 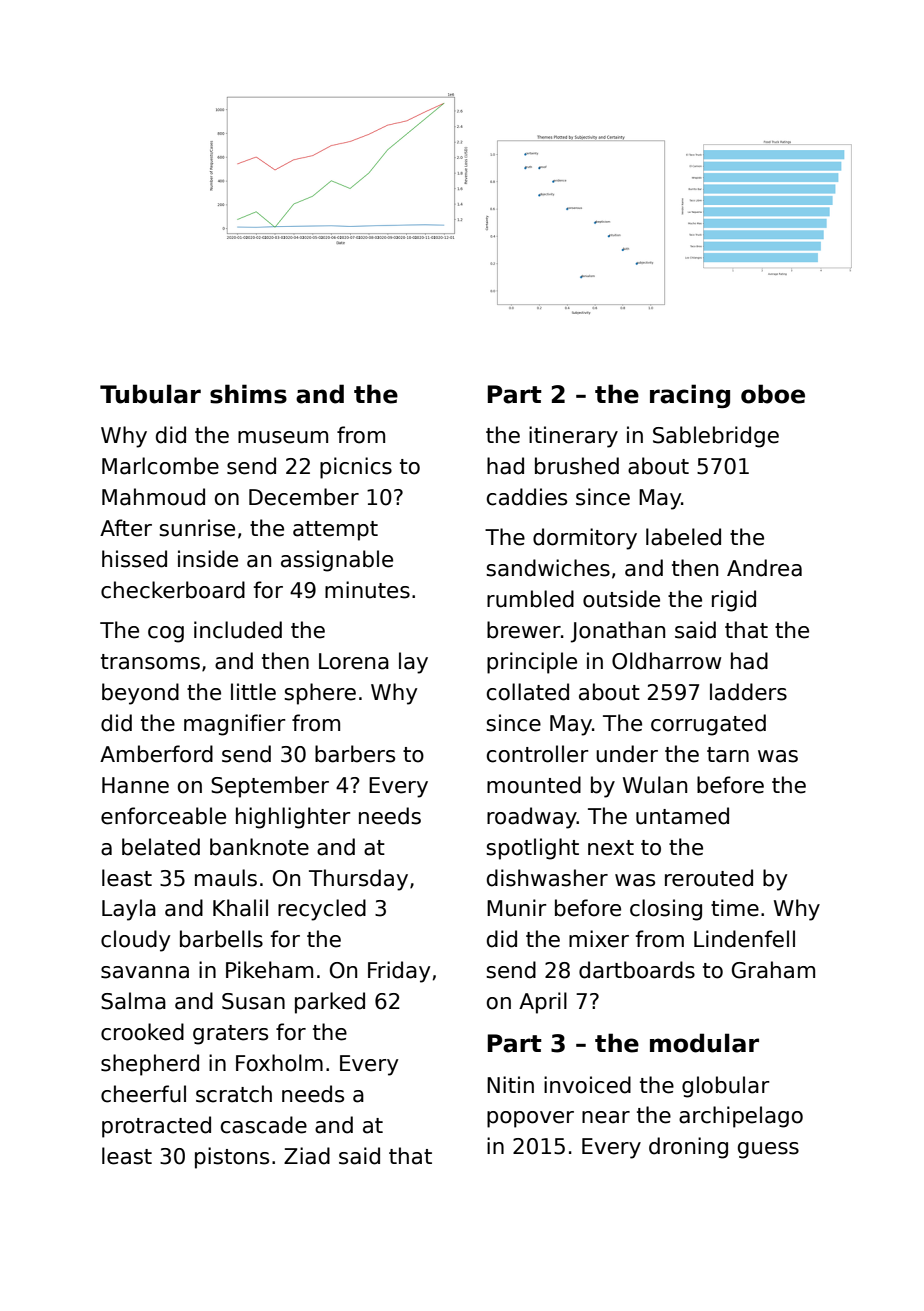 What do you see at coordinates (156, 1127) in the image?
I see `protracted` at bounding box center [156, 1127].
